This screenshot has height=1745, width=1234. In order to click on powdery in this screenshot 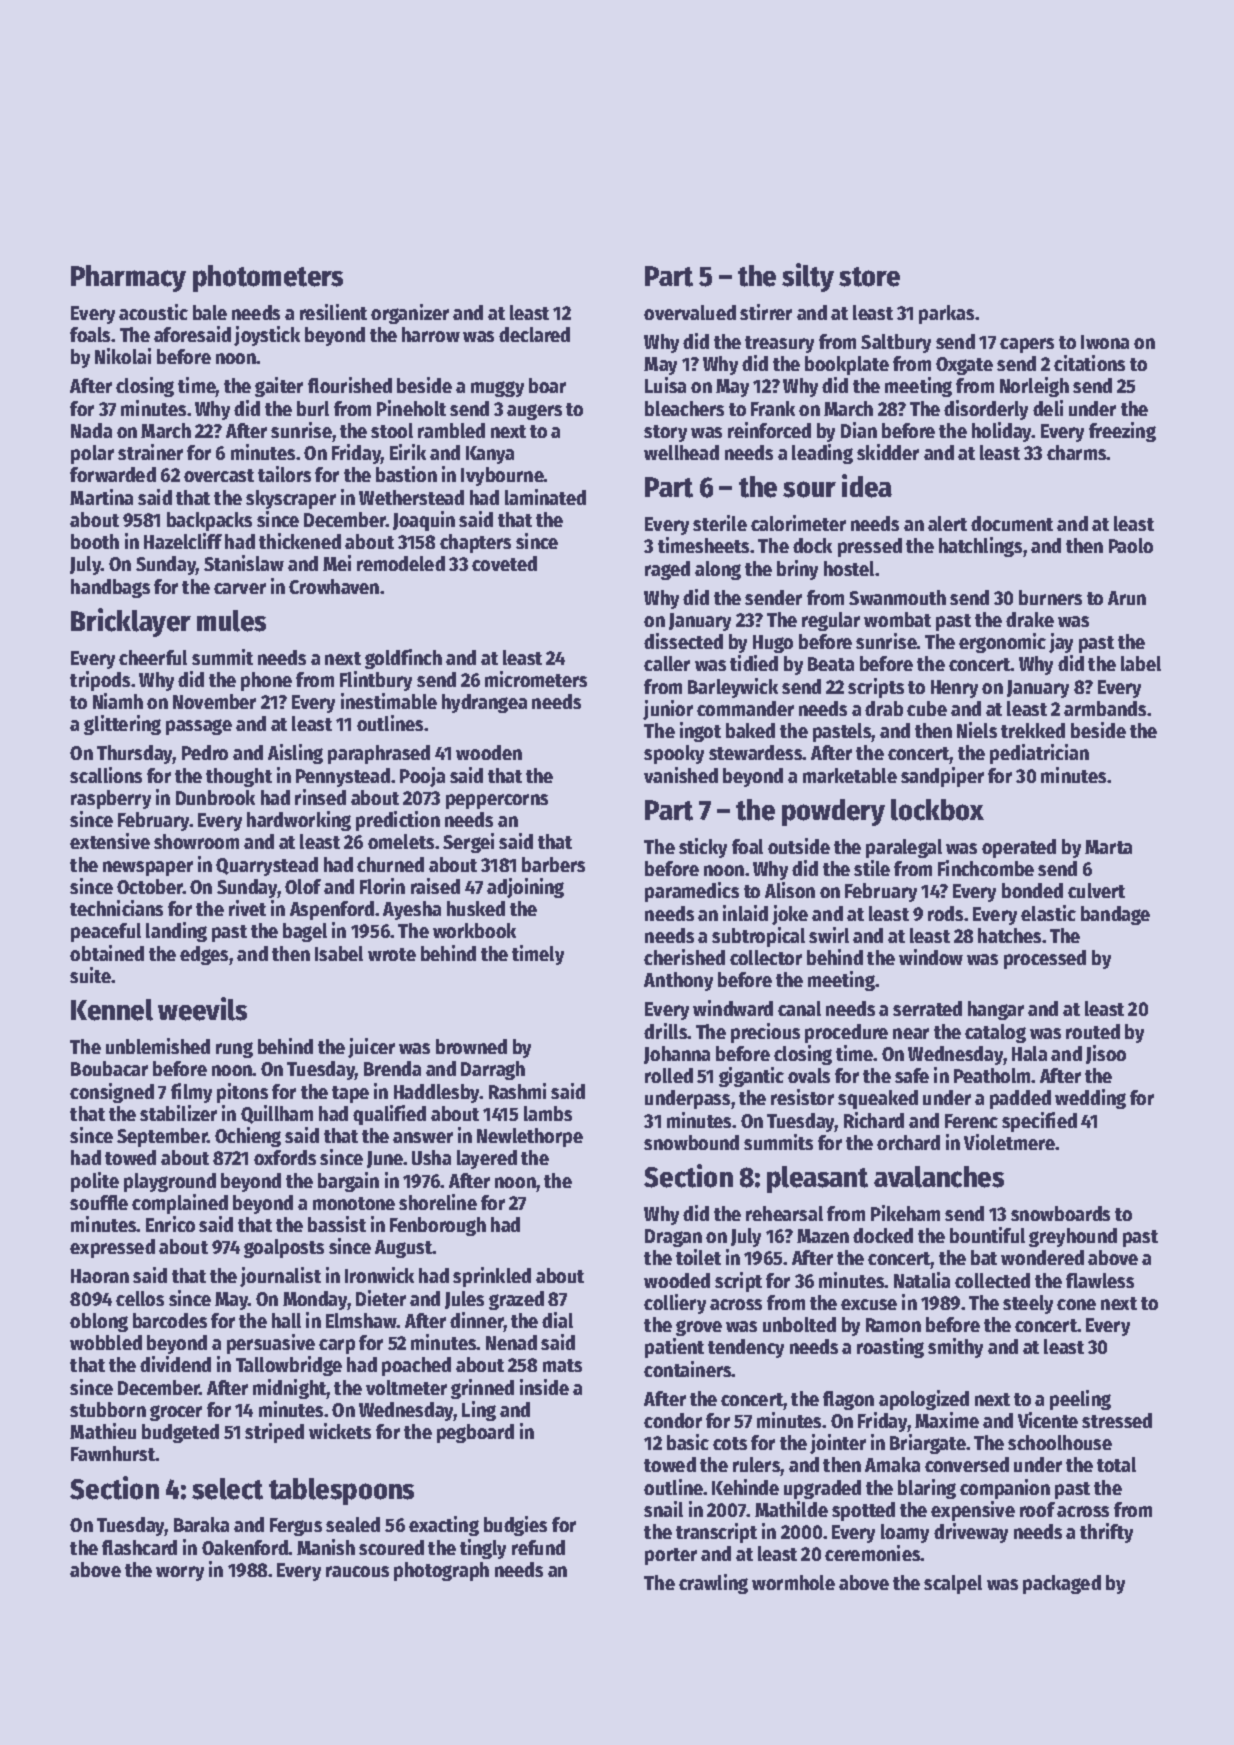, I will do `click(833, 812)`.
